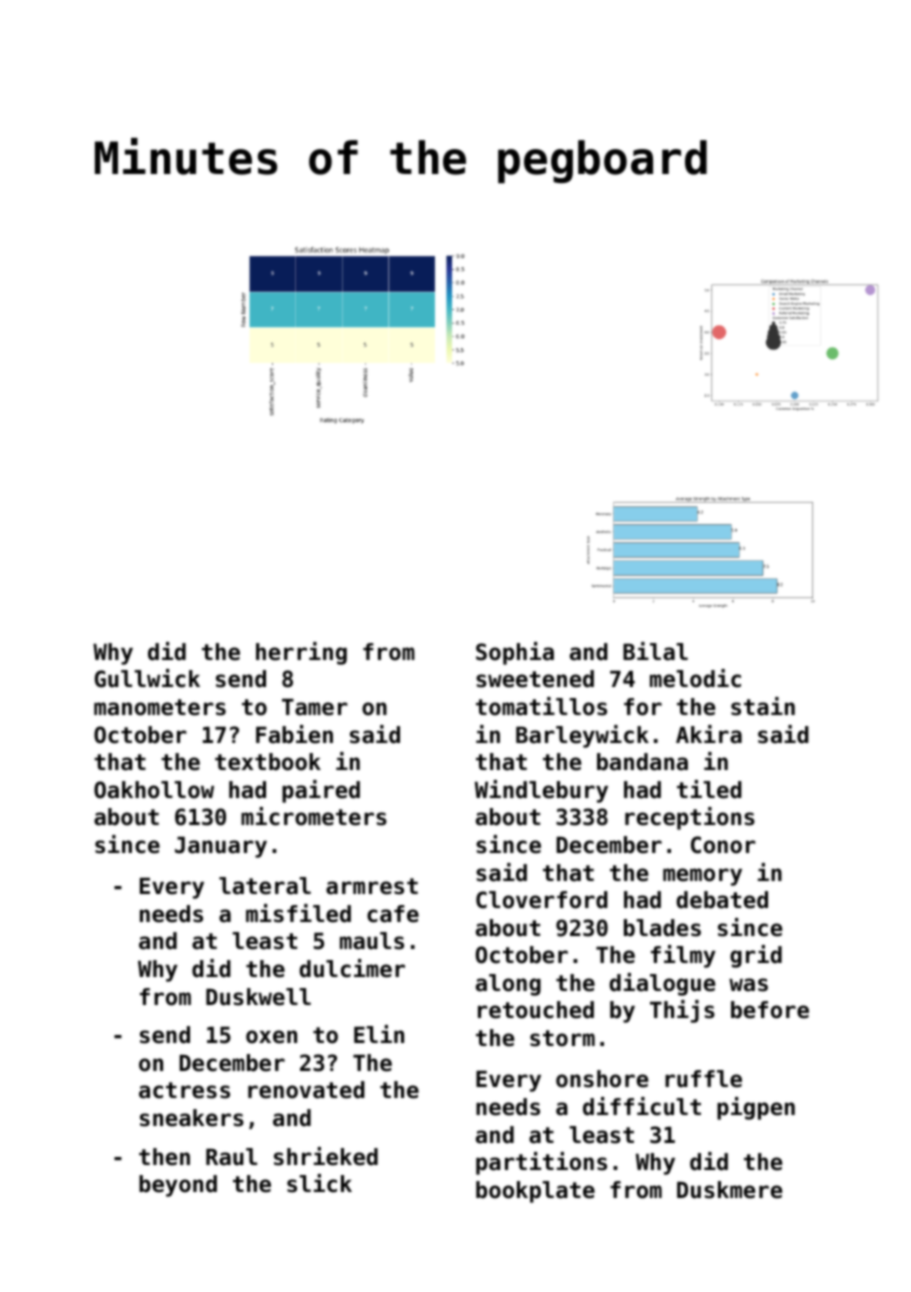 The height and width of the page is (1292, 911). Describe the element at coordinates (319, 1183) in the page. I see `slick` at that location.
